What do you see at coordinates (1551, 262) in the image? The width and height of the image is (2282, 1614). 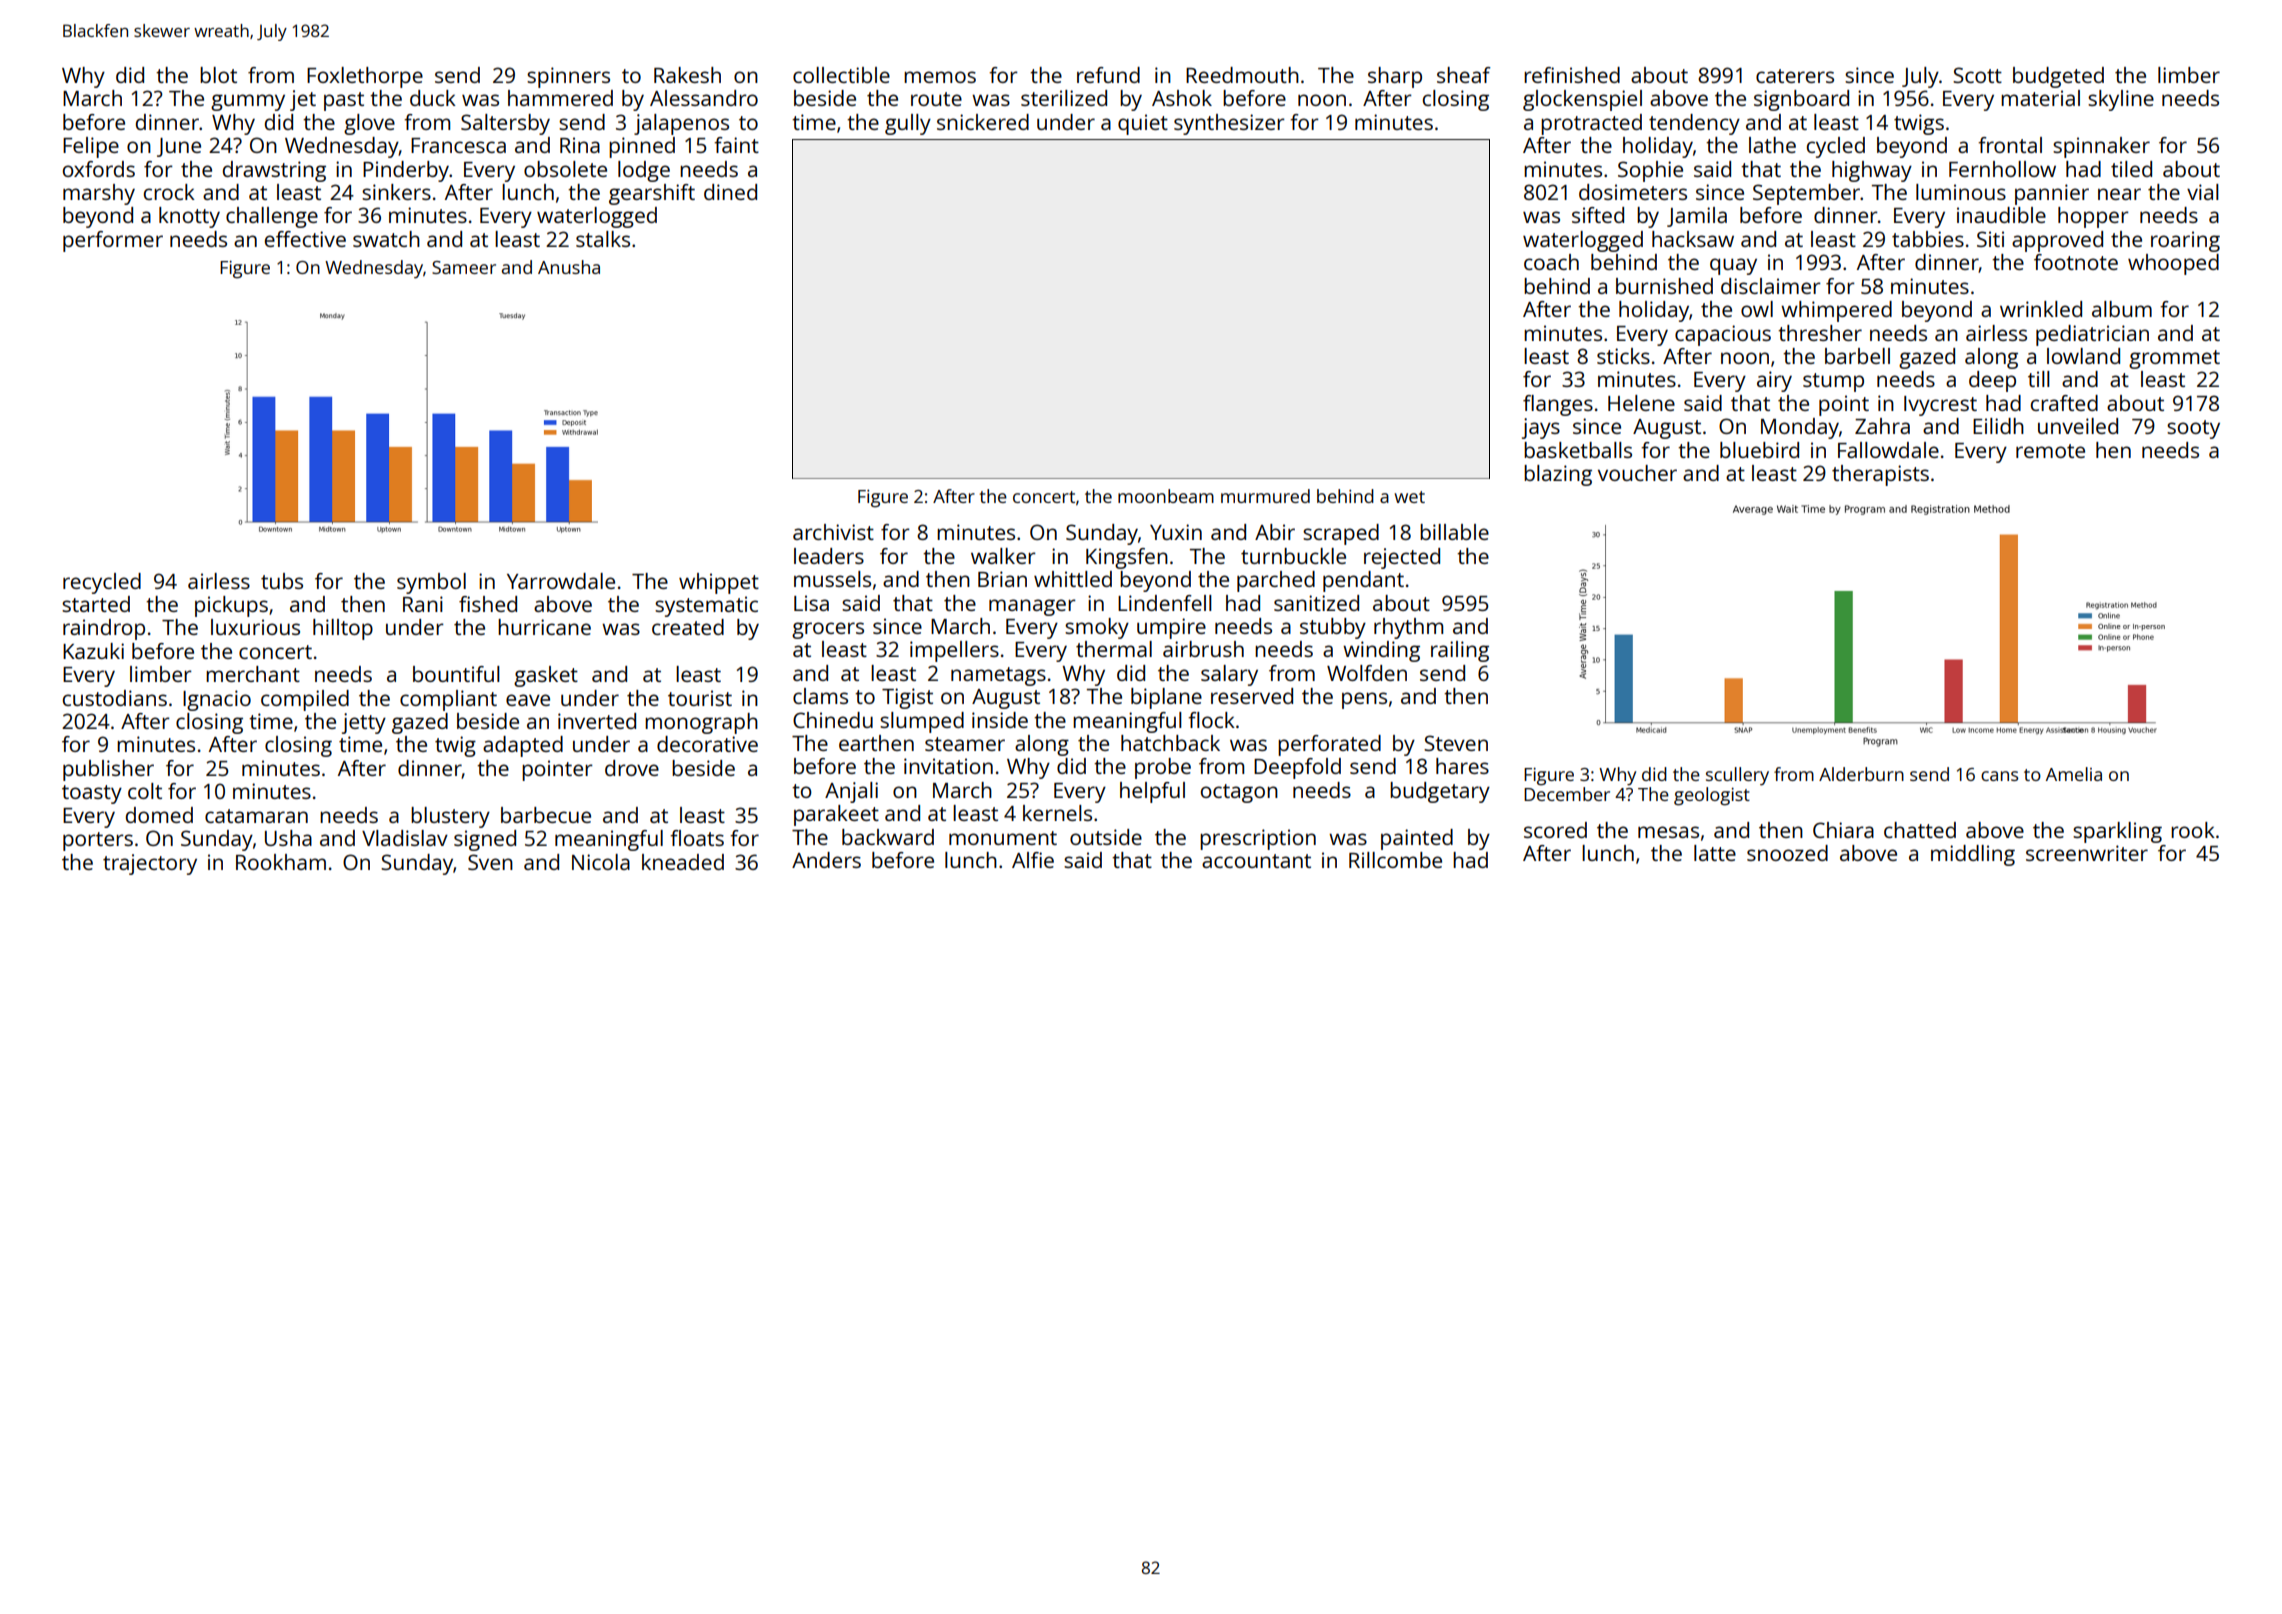 I see `coach` at bounding box center [1551, 262].
